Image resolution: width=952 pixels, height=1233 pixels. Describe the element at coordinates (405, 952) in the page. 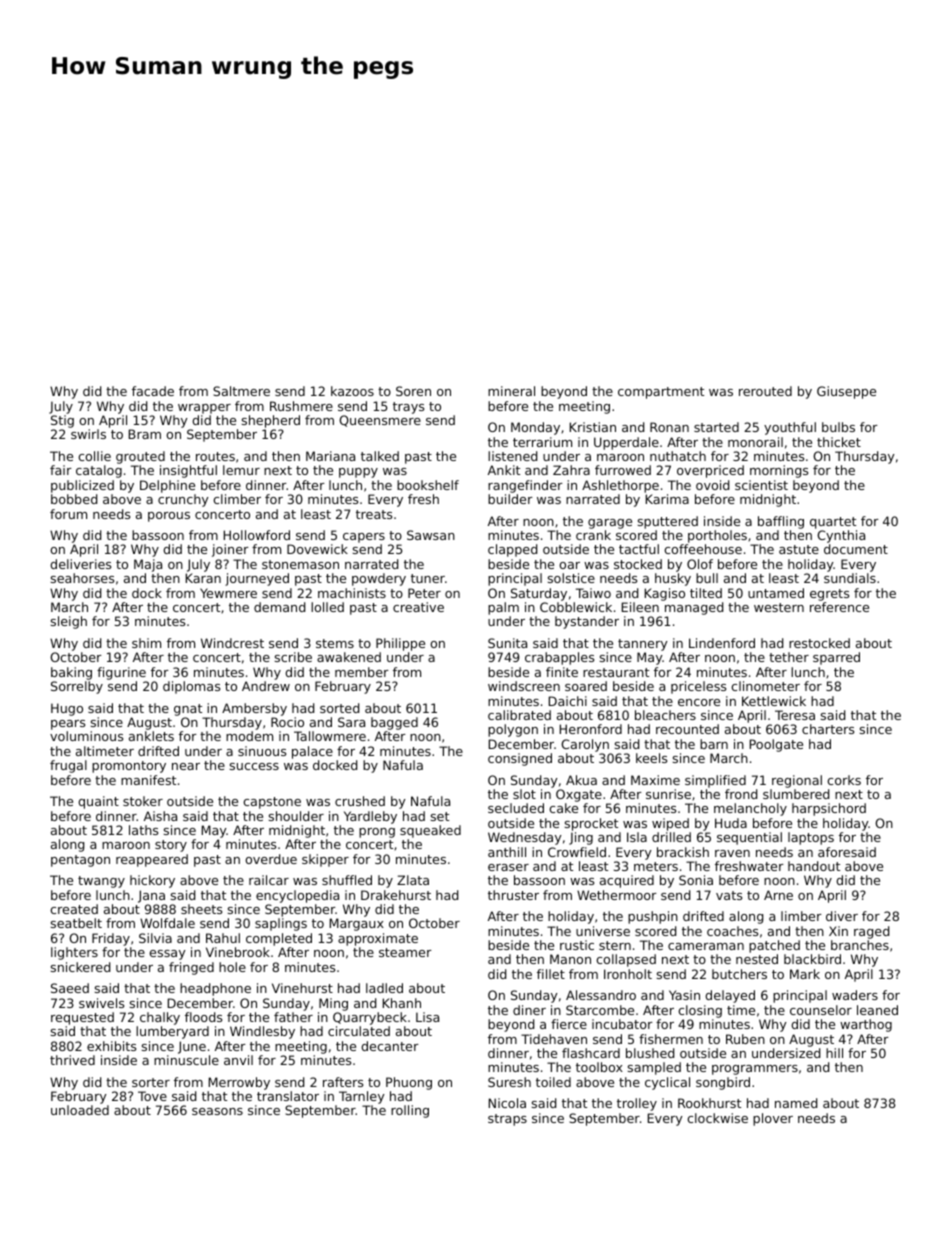

I see `steamer` at that location.
